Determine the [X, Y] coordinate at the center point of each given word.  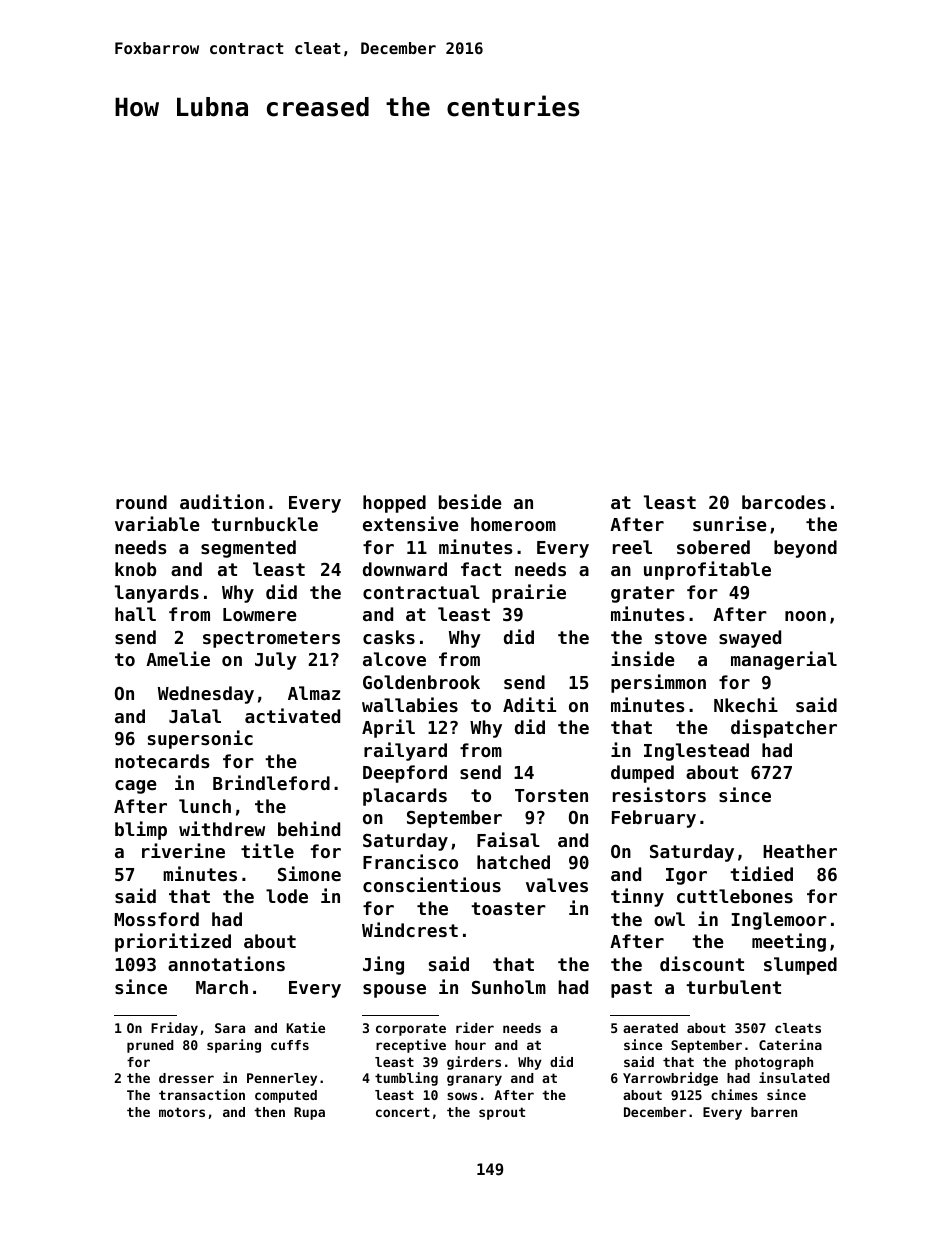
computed [286, 1096]
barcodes [784, 502]
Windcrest [410, 929]
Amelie [178, 658]
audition [222, 501]
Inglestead [696, 752]
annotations [226, 963]
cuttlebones [735, 896]
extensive [411, 523]
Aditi [529, 704]
